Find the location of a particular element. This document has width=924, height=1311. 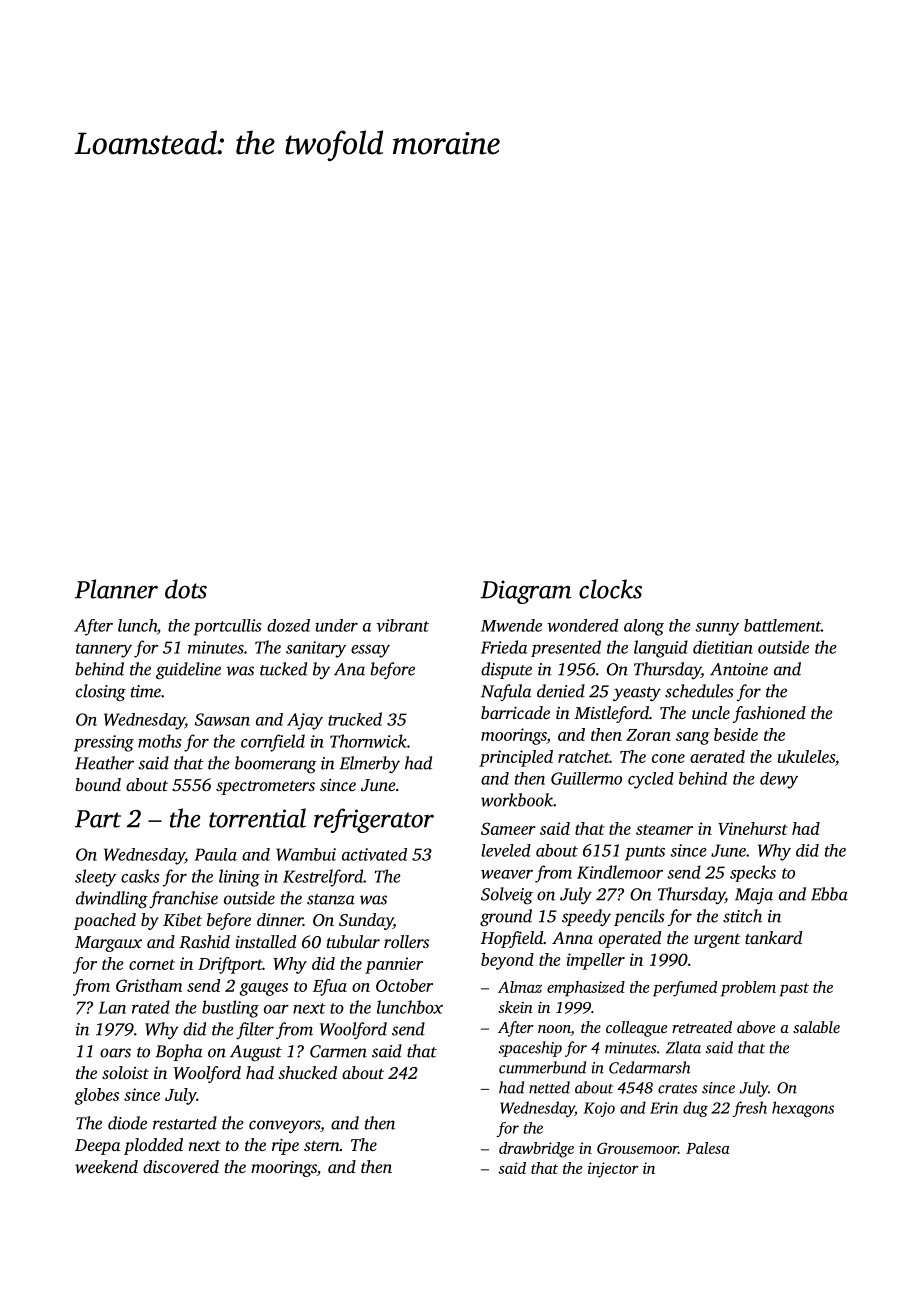

vibrant is located at coordinates (402, 625).
